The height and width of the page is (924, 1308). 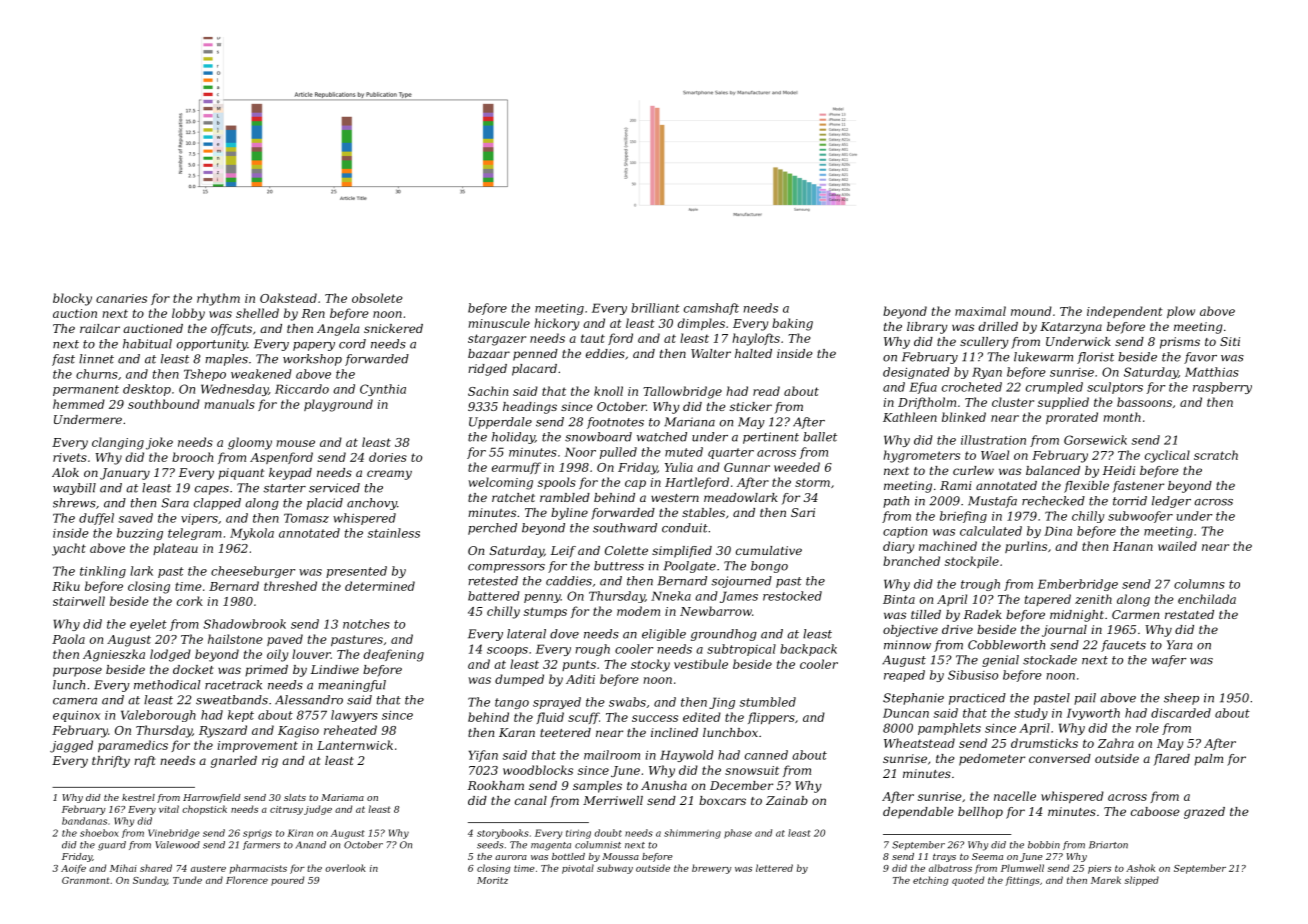 What do you see at coordinates (1115, 388) in the page?
I see `sculptors` at bounding box center [1115, 388].
